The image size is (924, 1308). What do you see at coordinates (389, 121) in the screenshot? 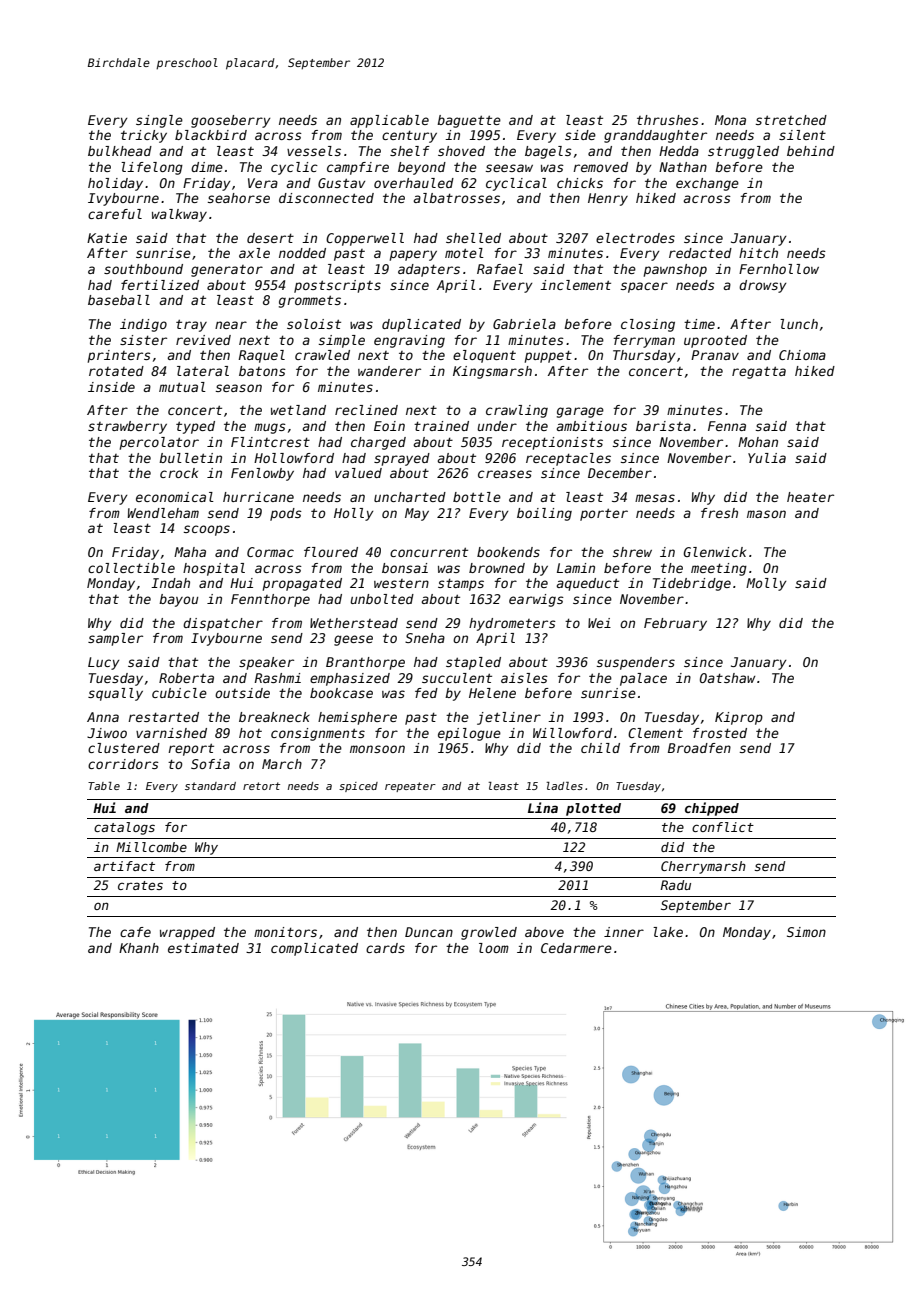
I see `applicable` at bounding box center [389, 121].
